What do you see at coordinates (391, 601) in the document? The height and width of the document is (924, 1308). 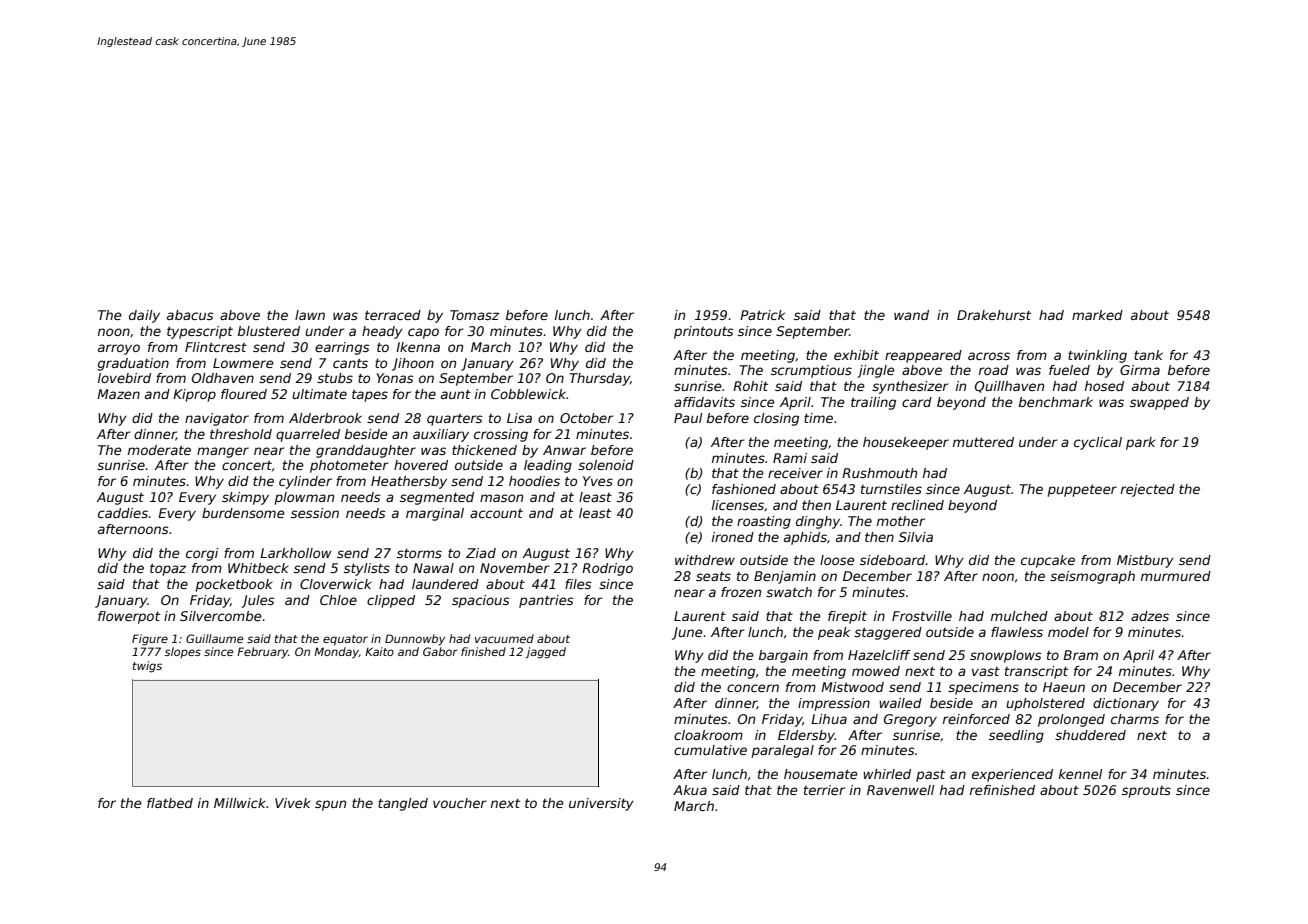 I see `clipped` at bounding box center [391, 601].
